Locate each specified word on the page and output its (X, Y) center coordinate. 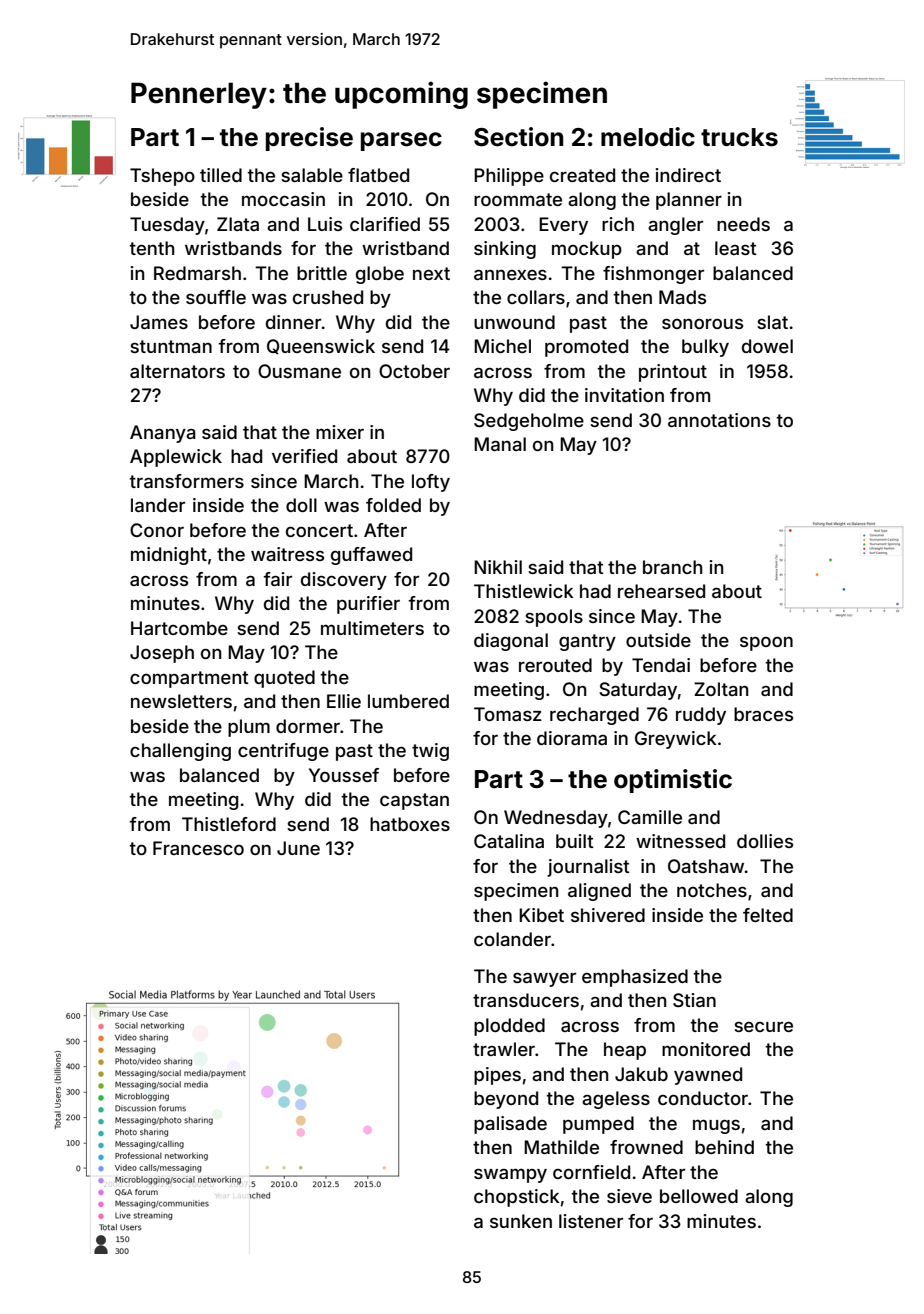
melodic (648, 137)
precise (309, 139)
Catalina (509, 841)
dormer (308, 726)
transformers (187, 481)
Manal (500, 444)
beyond (506, 1100)
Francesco (198, 848)
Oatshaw (706, 866)
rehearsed (661, 591)
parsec (401, 141)
